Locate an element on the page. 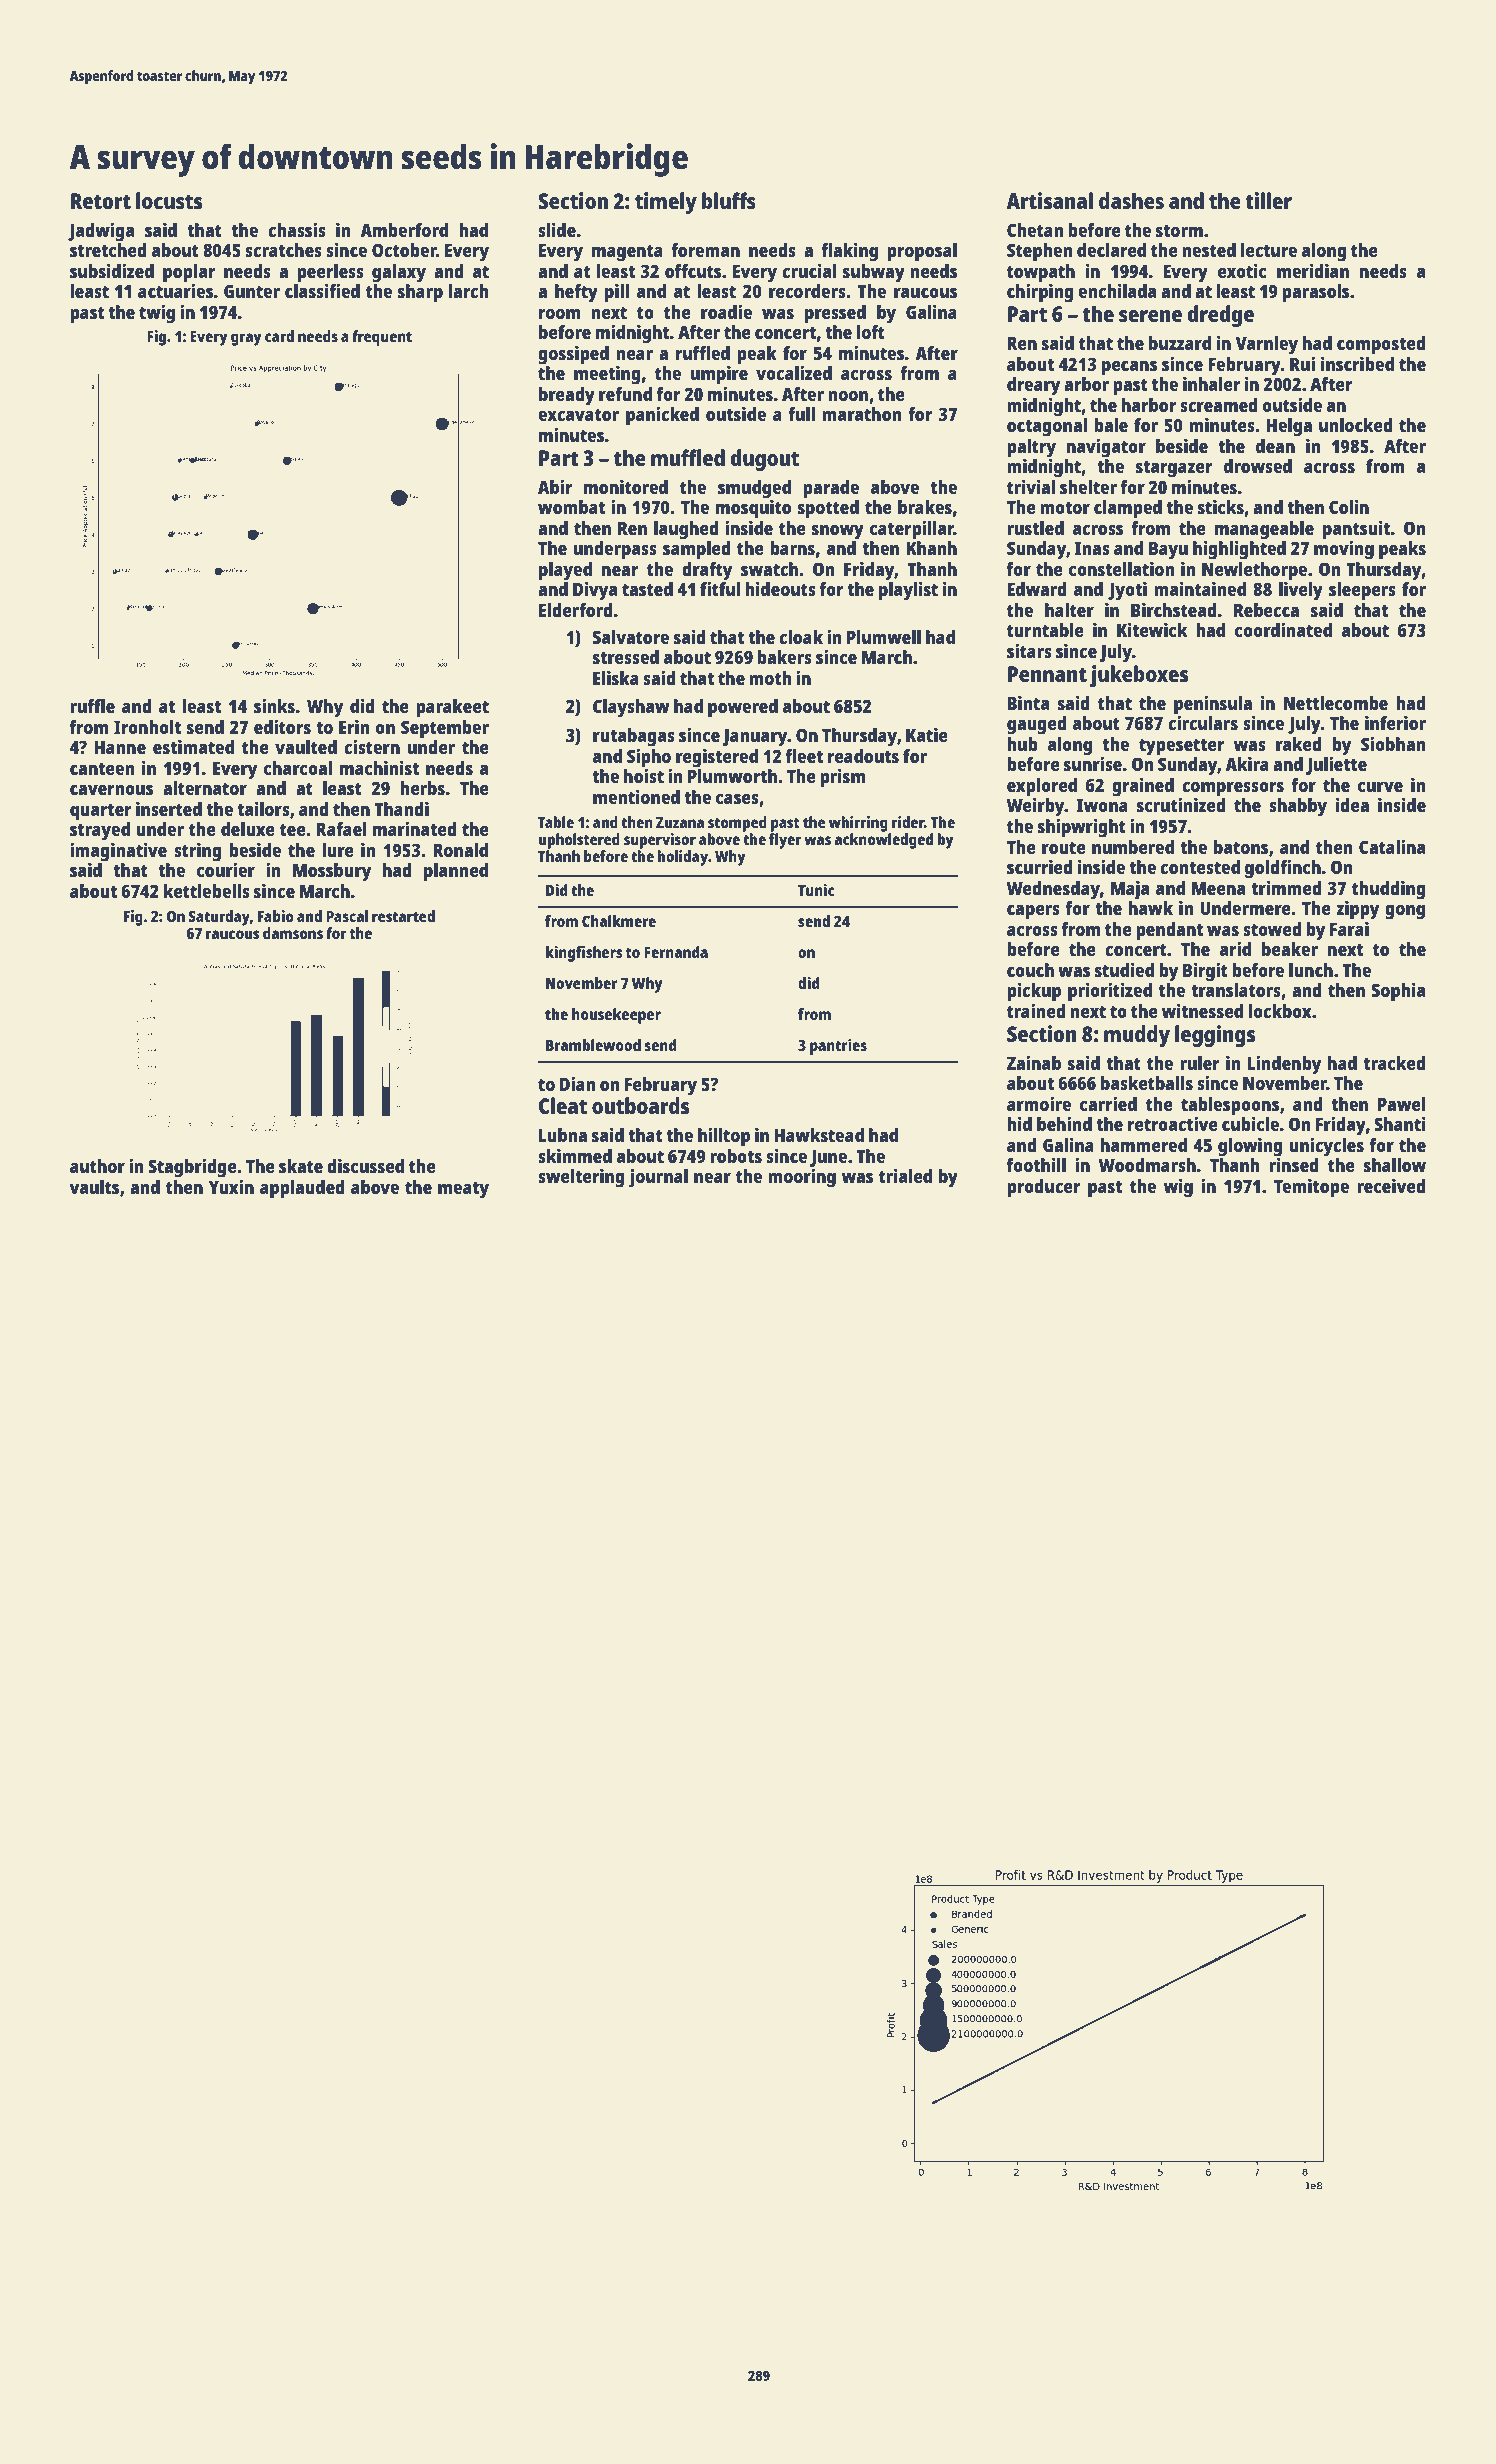  Artisanal is located at coordinates (1049, 200).
